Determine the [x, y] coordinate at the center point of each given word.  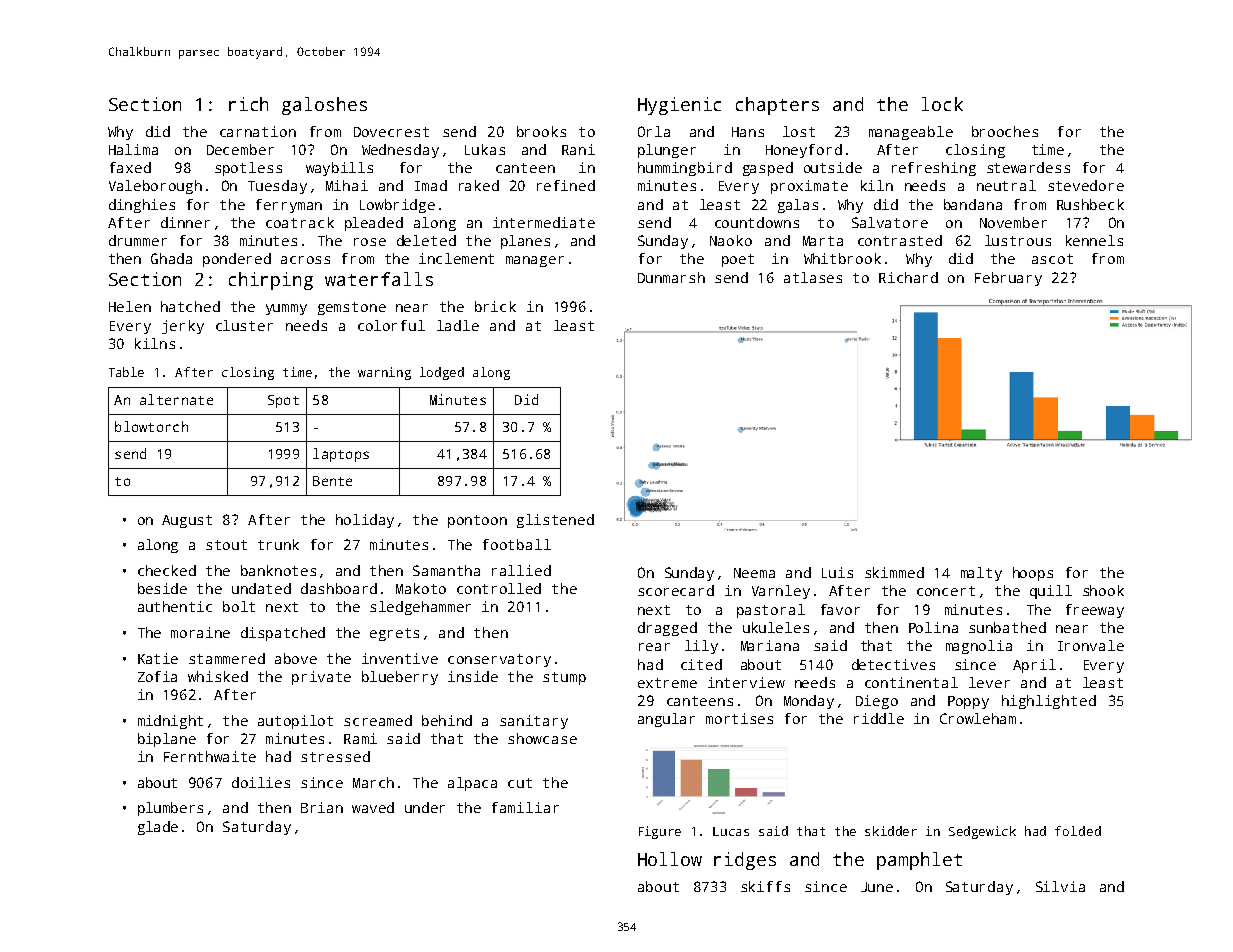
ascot [1052, 259]
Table [126, 372]
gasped [768, 169]
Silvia [1060, 886]
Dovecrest [391, 132]
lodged [442, 373]
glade [158, 828]
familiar [525, 807]
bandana [973, 204]
